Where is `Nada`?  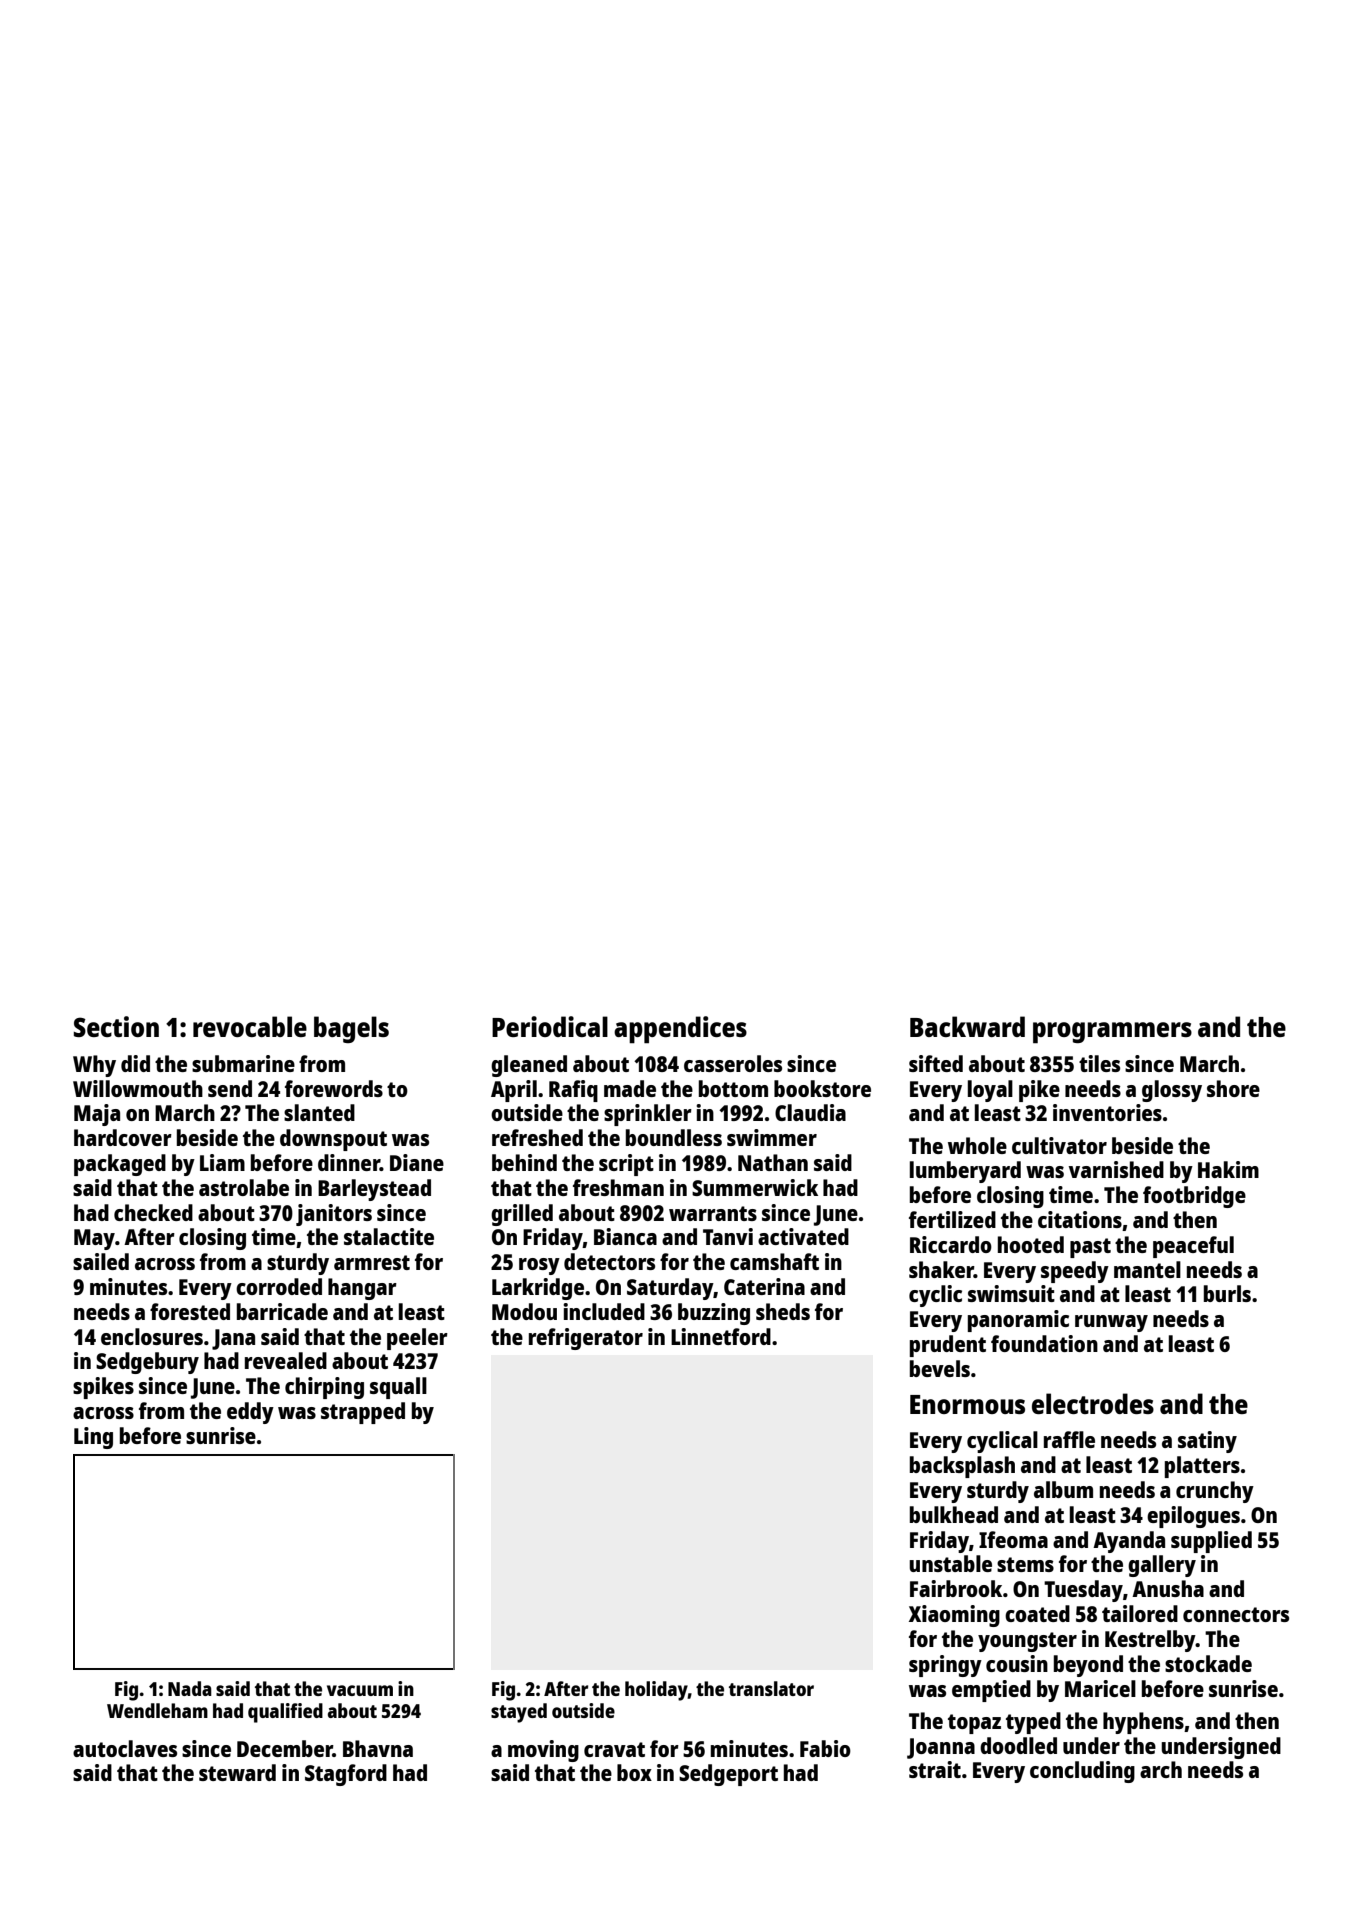
Nada is located at coordinates (190, 1688).
